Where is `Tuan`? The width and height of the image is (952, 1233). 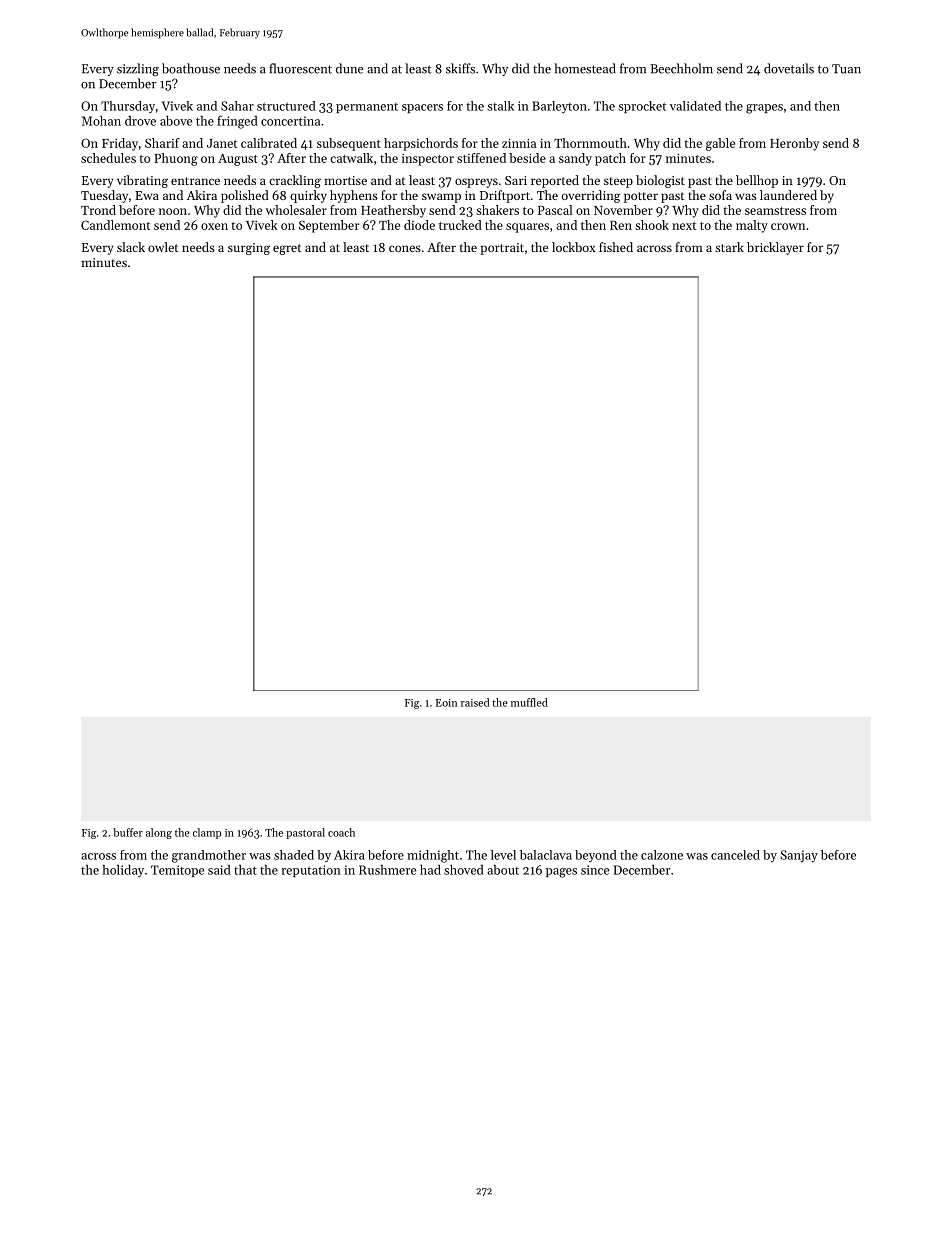 Tuan is located at coordinates (846, 69).
